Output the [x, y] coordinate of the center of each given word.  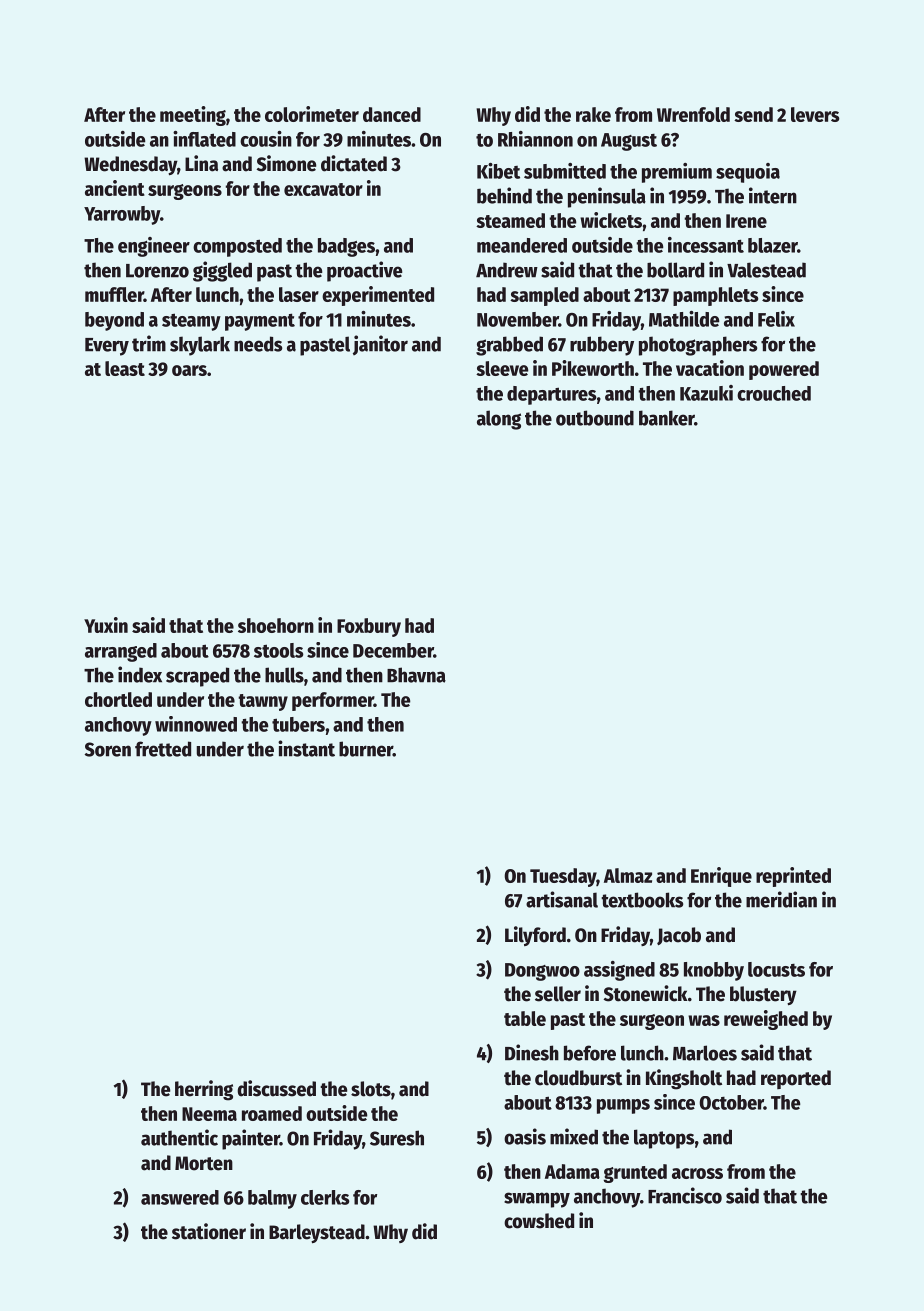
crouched [774, 393]
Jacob [679, 936]
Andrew [507, 270]
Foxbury [369, 627]
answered [180, 1197]
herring [204, 1090]
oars [189, 370]
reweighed [766, 1020]
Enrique [721, 877]
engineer [154, 247]
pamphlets [716, 296]
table [525, 1018]
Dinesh [532, 1052]
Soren [108, 749]
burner [366, 749]
